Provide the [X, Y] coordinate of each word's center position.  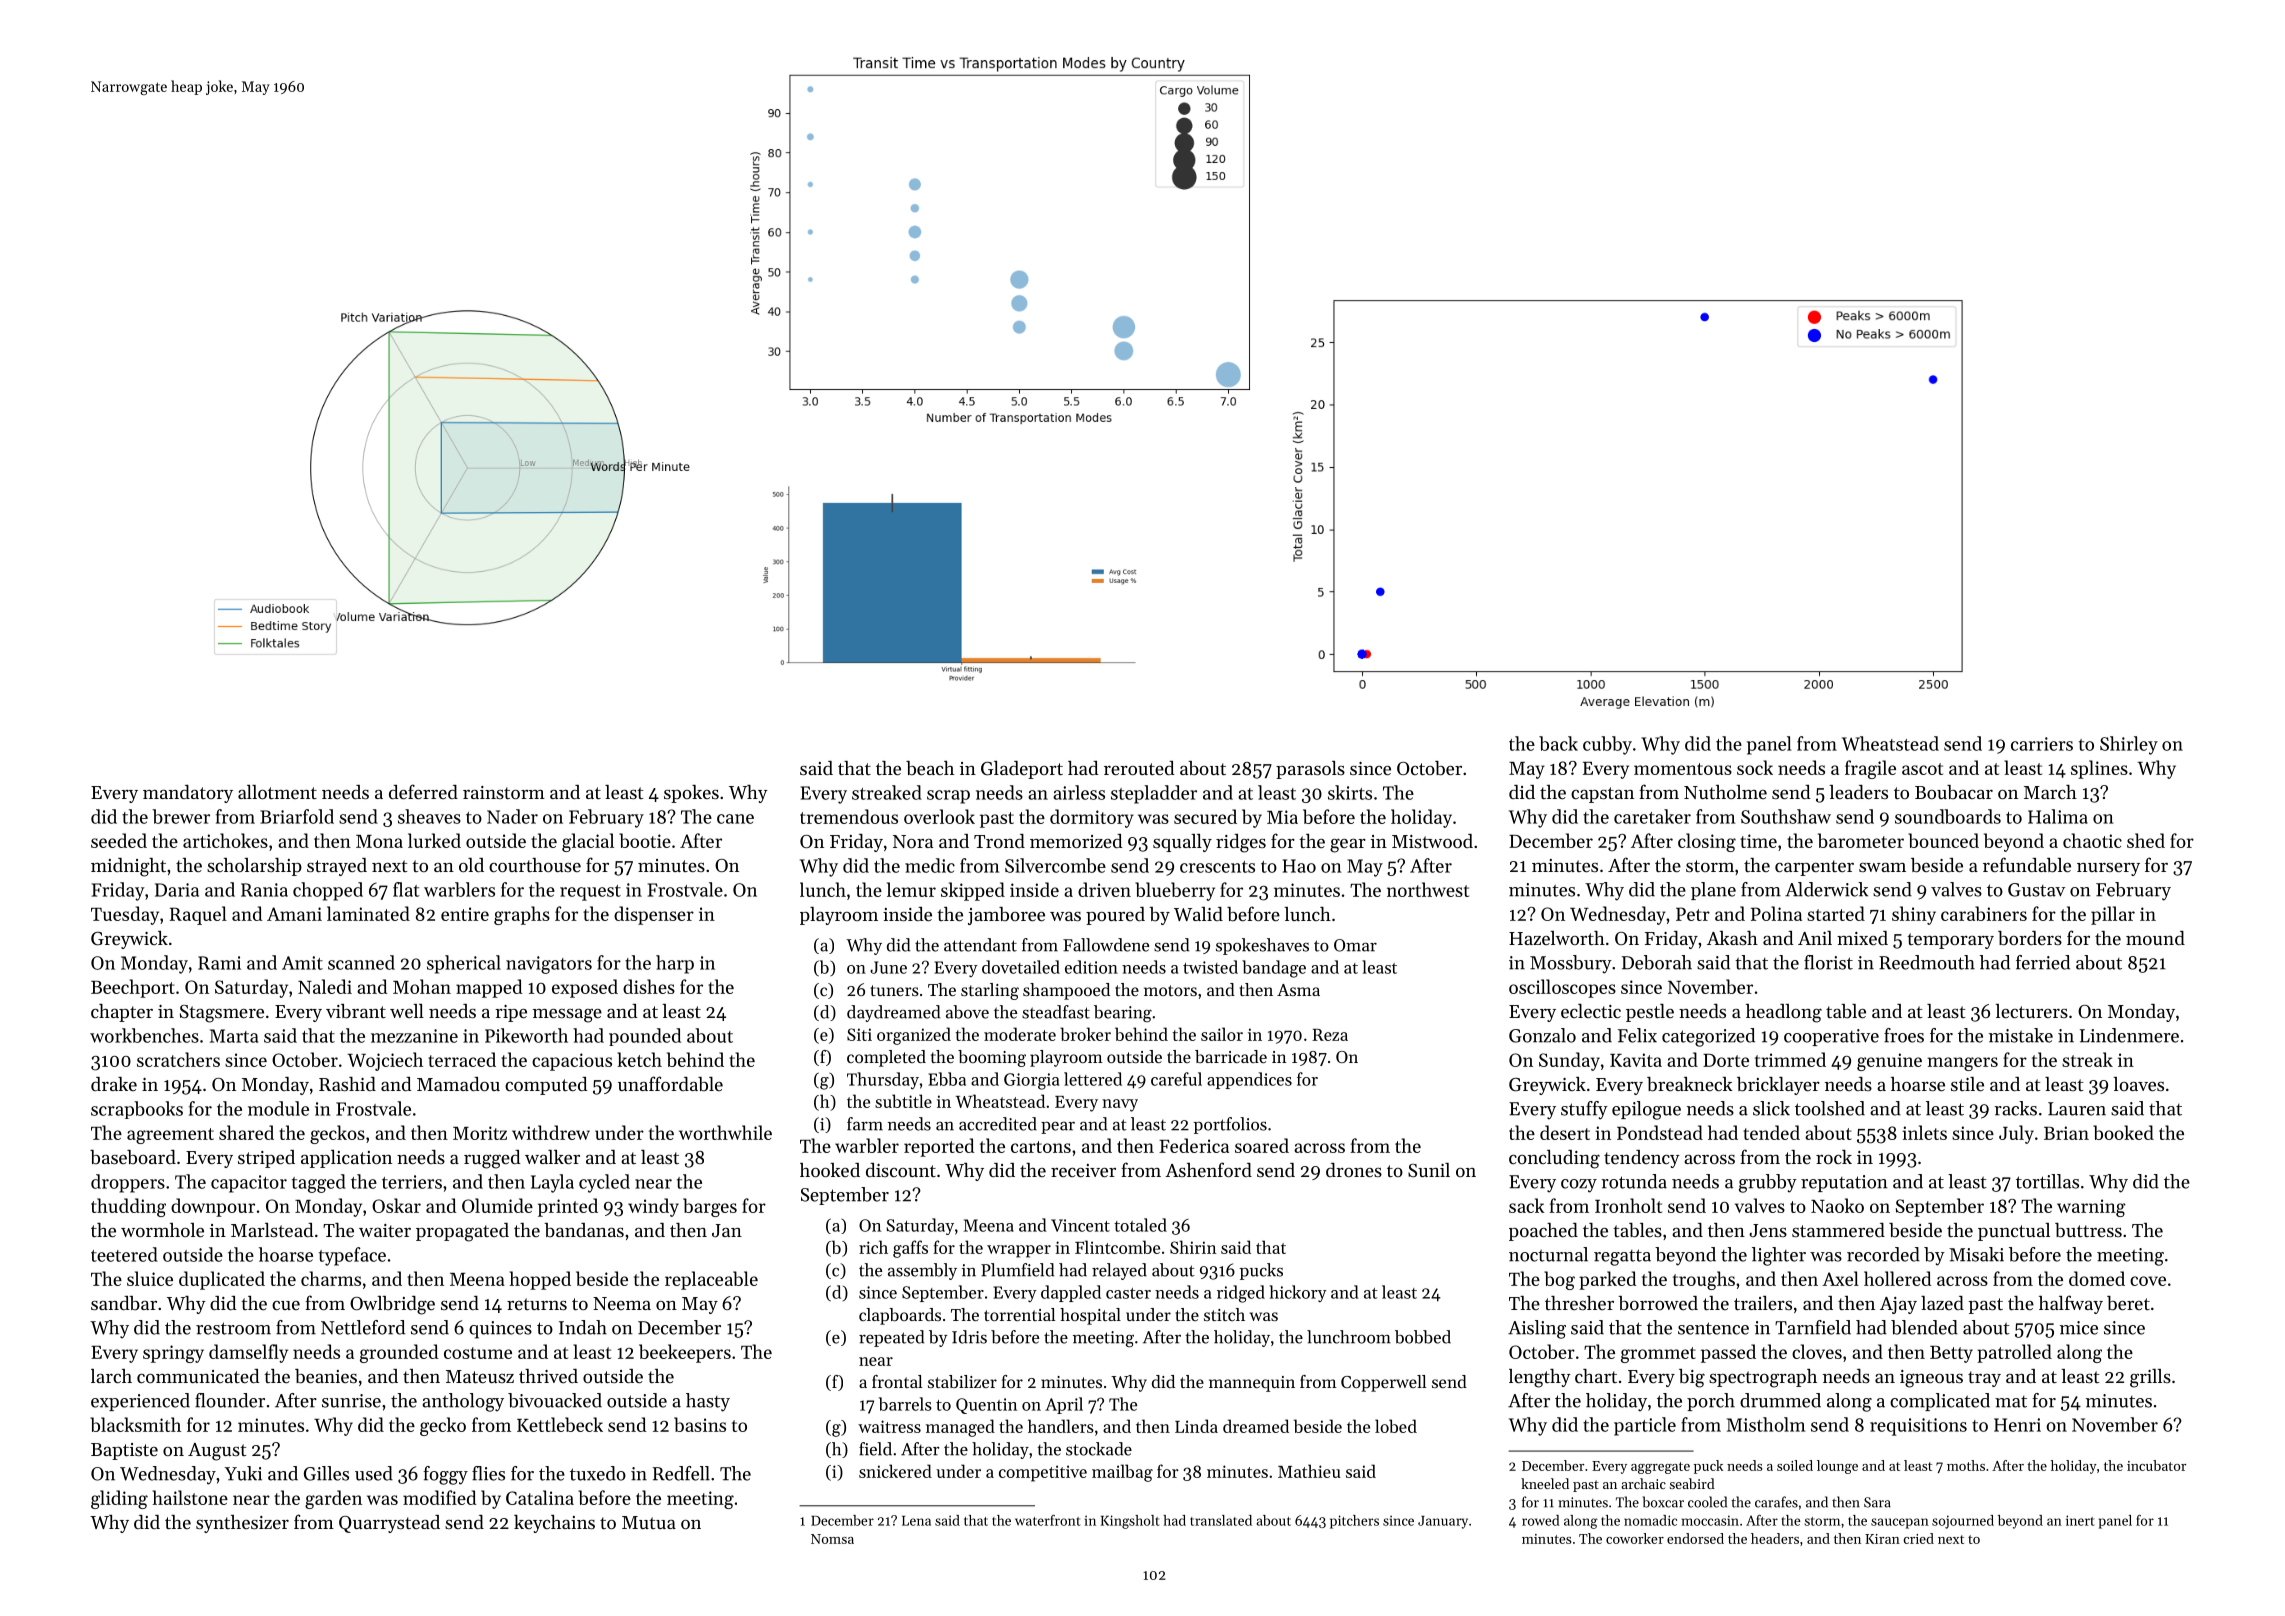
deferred [423, 791]
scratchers [178, 1059]
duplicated [222, 1280]
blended [1924, 1327]
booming [992, 1058]
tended [1771, 1132]
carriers [2042, 744]
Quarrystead [389, 1524]
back [1558, 743]
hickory [1298, 1293]
